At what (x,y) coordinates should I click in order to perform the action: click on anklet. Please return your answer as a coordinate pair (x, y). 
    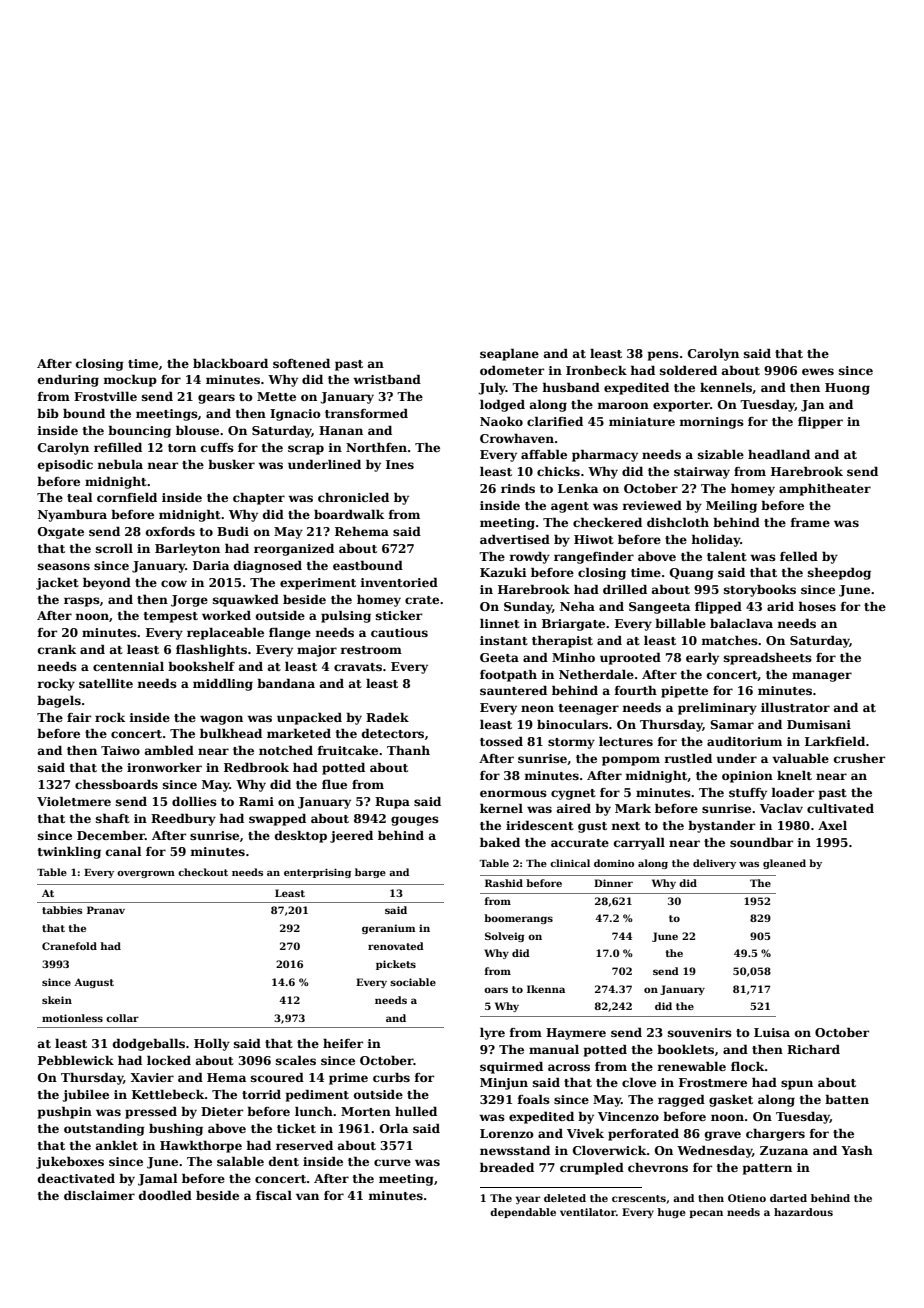
    Looking at the image, I should click on (117, 1145).
